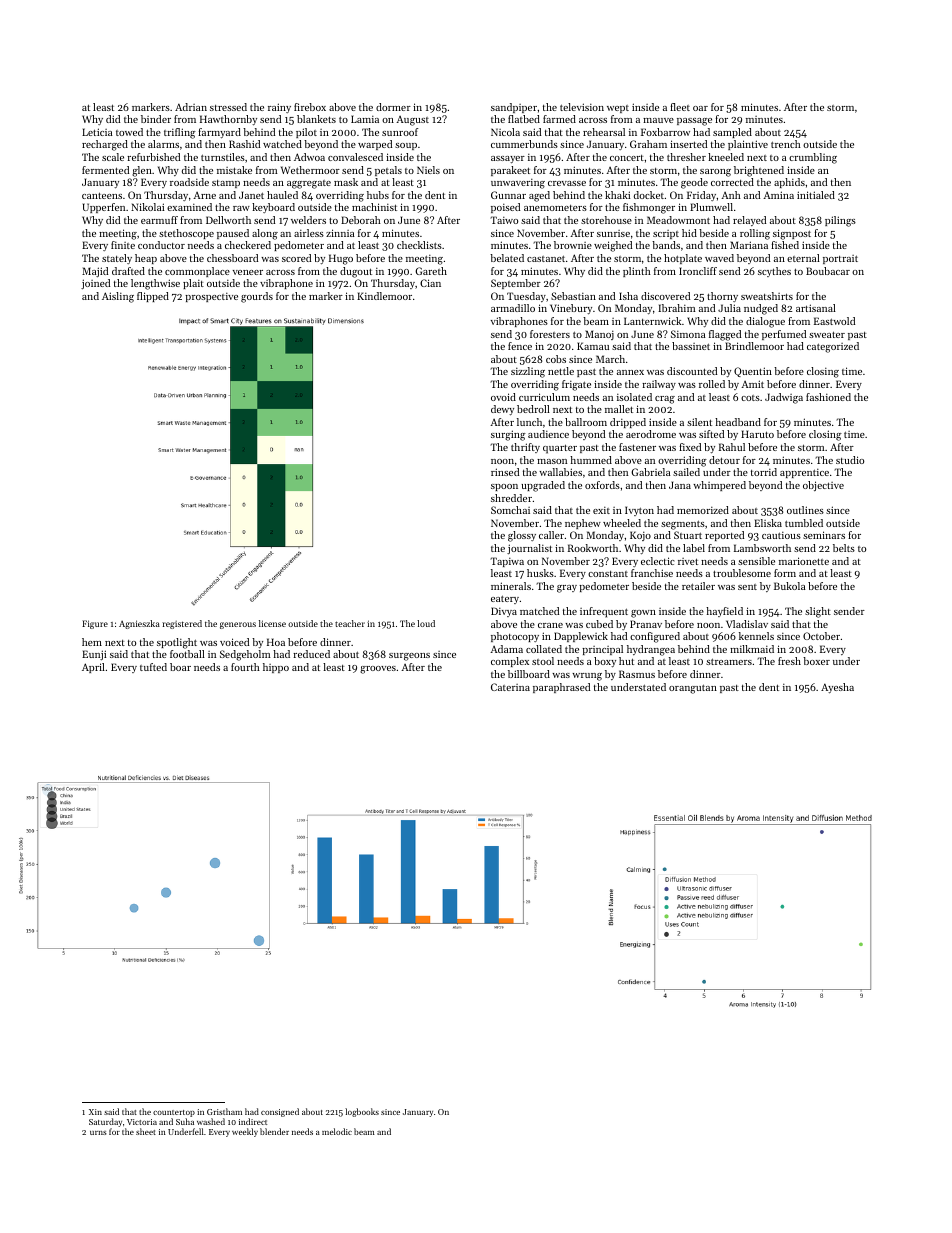 This page has height=1233, width=952. Describe the element at coordinates (105, 170) in the page. I see `fermented` at that location.
